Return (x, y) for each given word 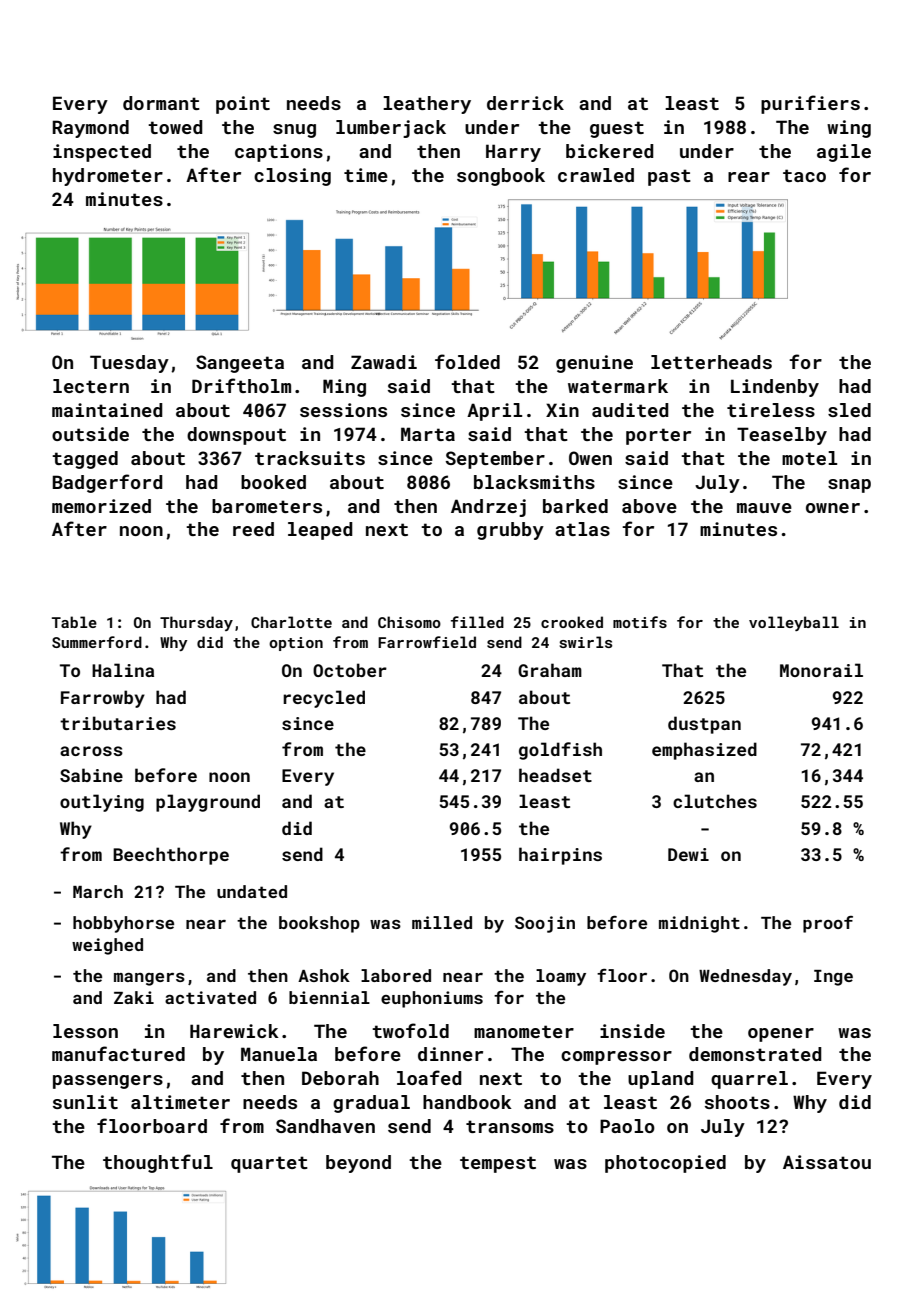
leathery (427, 105)
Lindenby (775, 388)
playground (208, 803)
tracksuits (310, 458)
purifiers (810, 104)
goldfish (560, 751)
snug (294, 131)
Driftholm (241, 385)
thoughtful (158, 1163)
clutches (715, 801)
